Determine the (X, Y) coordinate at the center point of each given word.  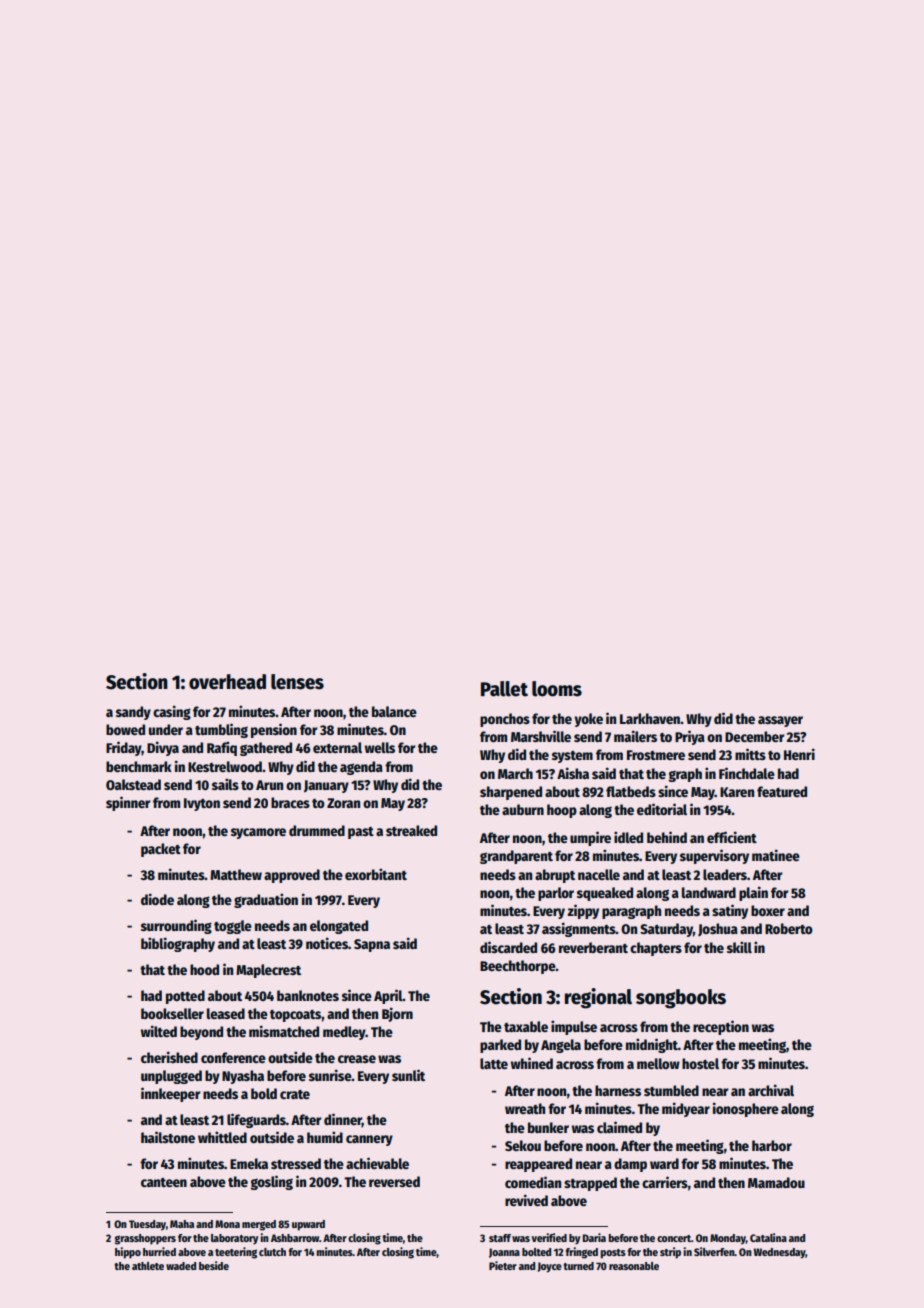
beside (214, 1265)
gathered (266, 749)
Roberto (789, 928)
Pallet (504, 689)
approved (292, 876)
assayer (780, 721)
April (388, 996)
